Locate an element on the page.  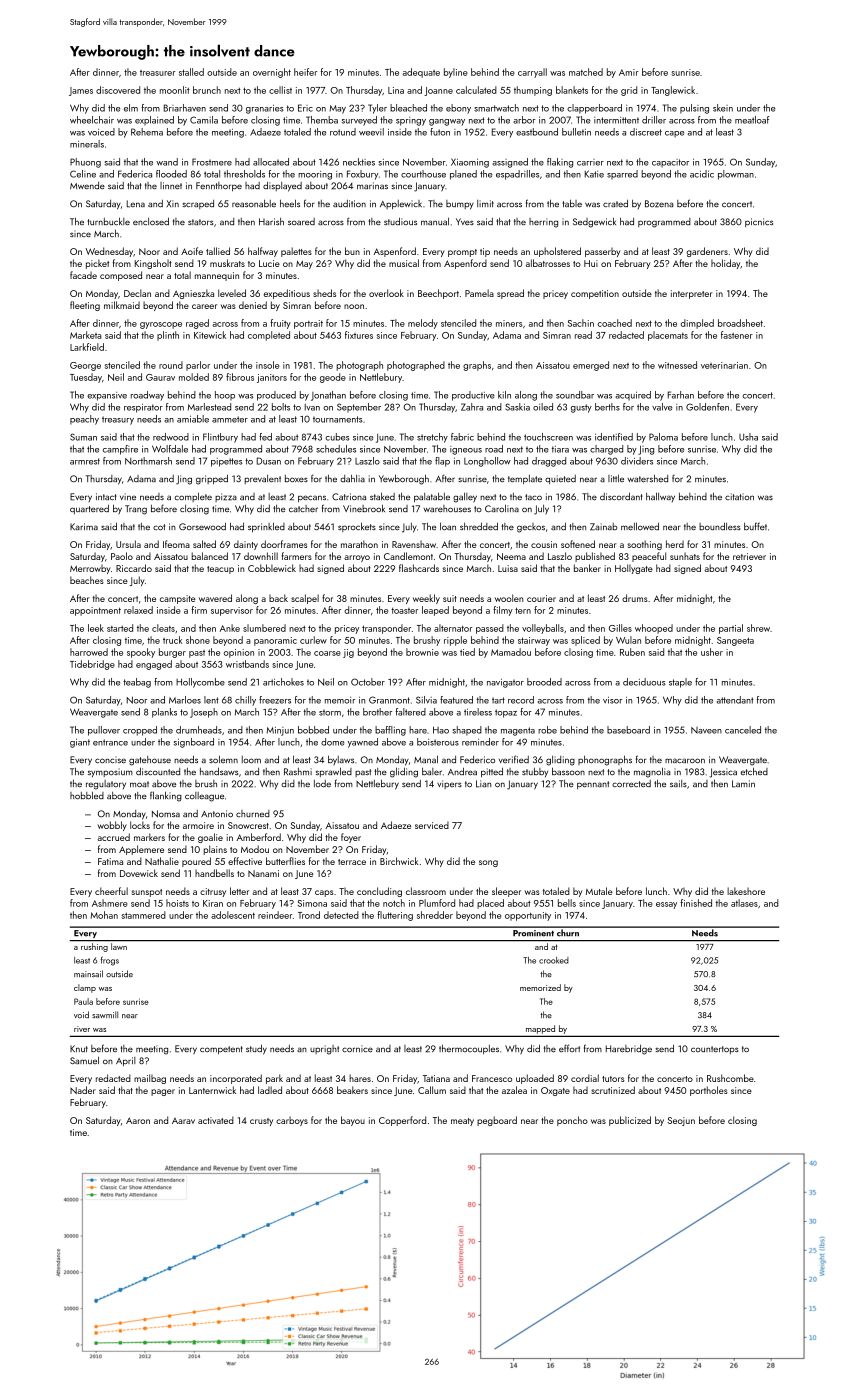
Gilles is located at coordinates (620, 628).
